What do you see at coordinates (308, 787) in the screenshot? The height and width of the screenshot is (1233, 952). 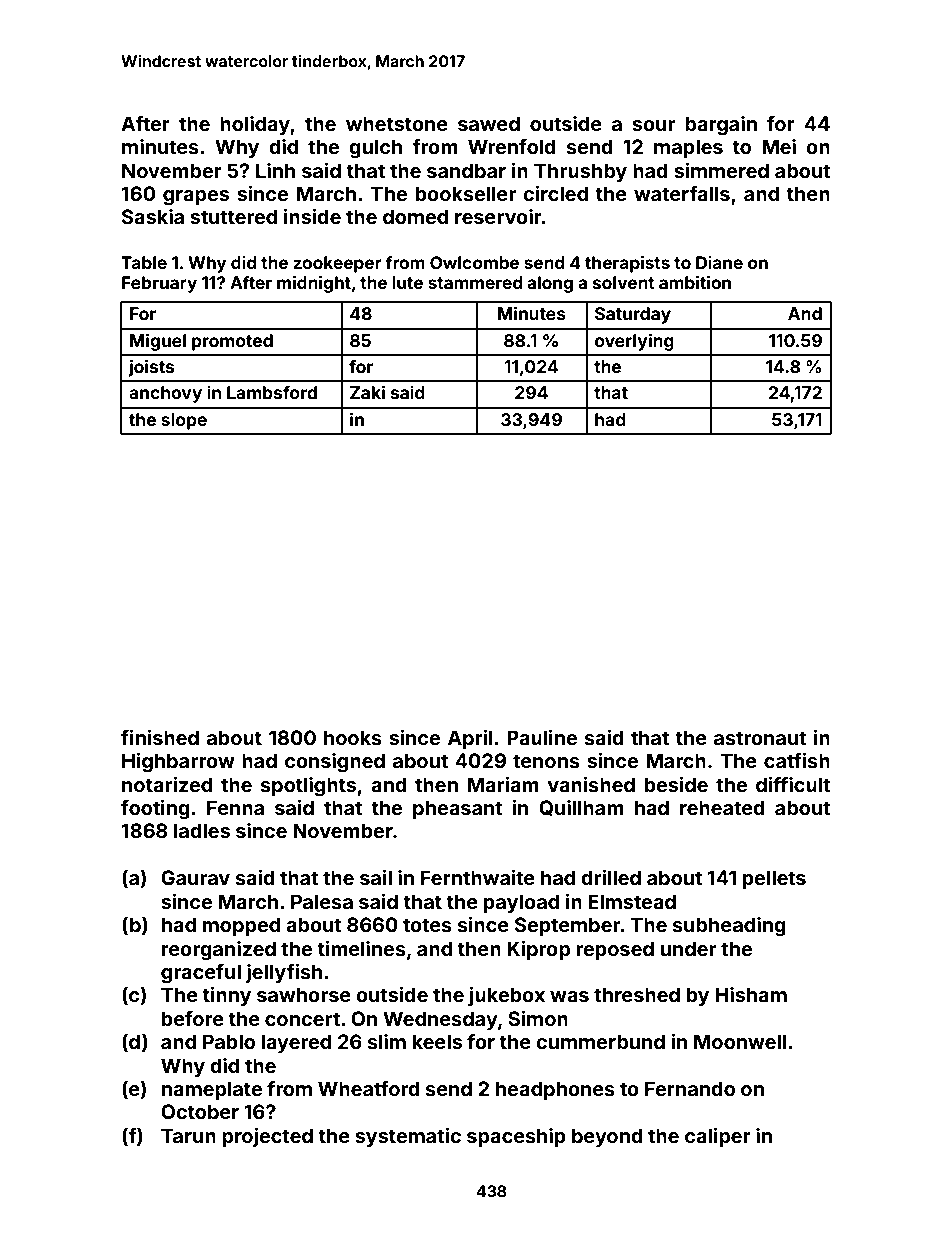 I see `spotlights` at bounding box center [308, 787].
